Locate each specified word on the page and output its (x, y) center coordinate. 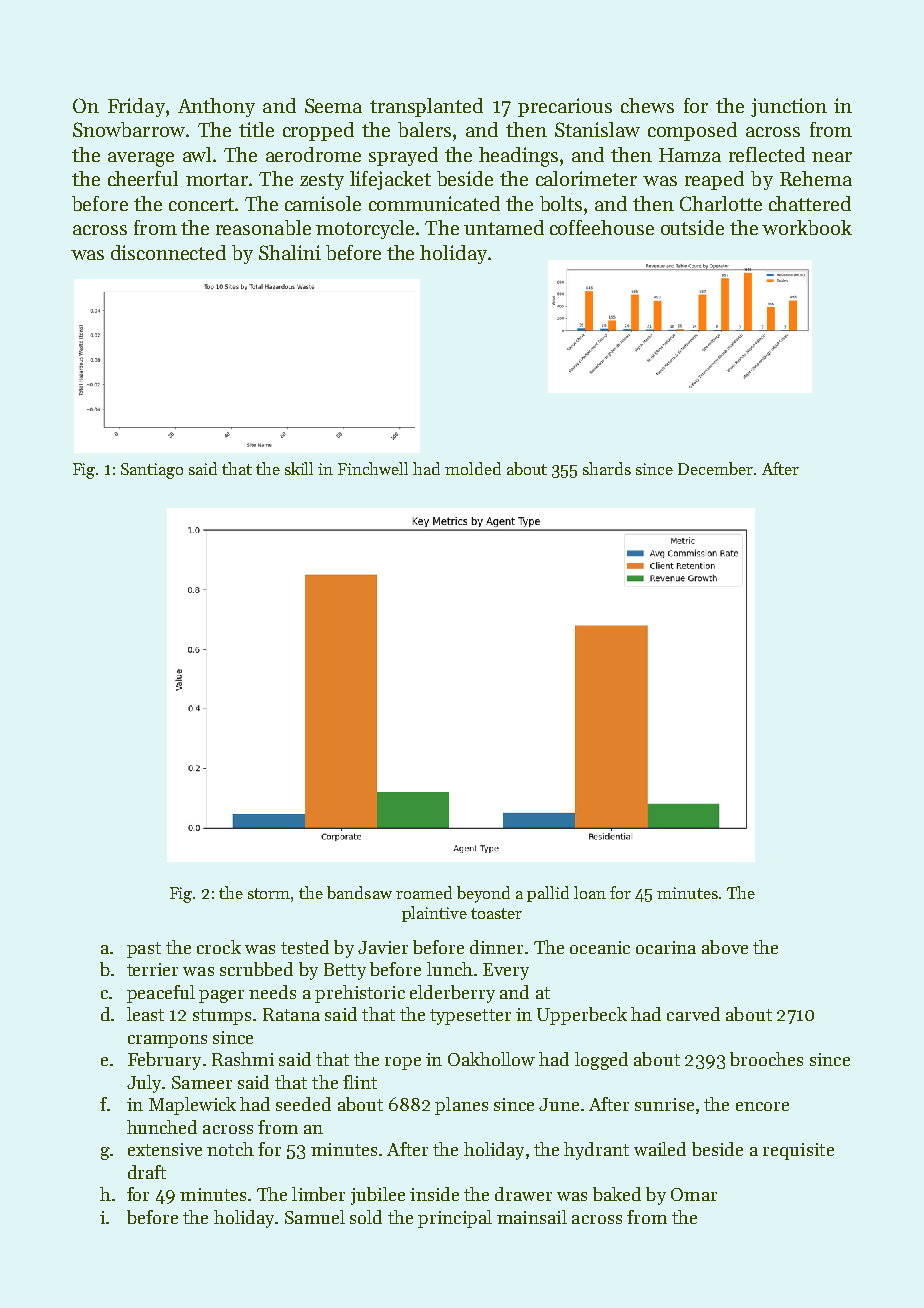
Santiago (152, 471)
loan (590, 892)
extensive (165, 1149)
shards (607, 468)
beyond (483, 894)
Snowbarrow (129, 129)
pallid (548, 894)
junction (789, 107)
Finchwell (373, 468)
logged (601, 1061)
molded (473, 468)
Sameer (202, 1082)
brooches (766, 1059)
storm (269, 893)
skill (299, 468)
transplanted (426, 107)
